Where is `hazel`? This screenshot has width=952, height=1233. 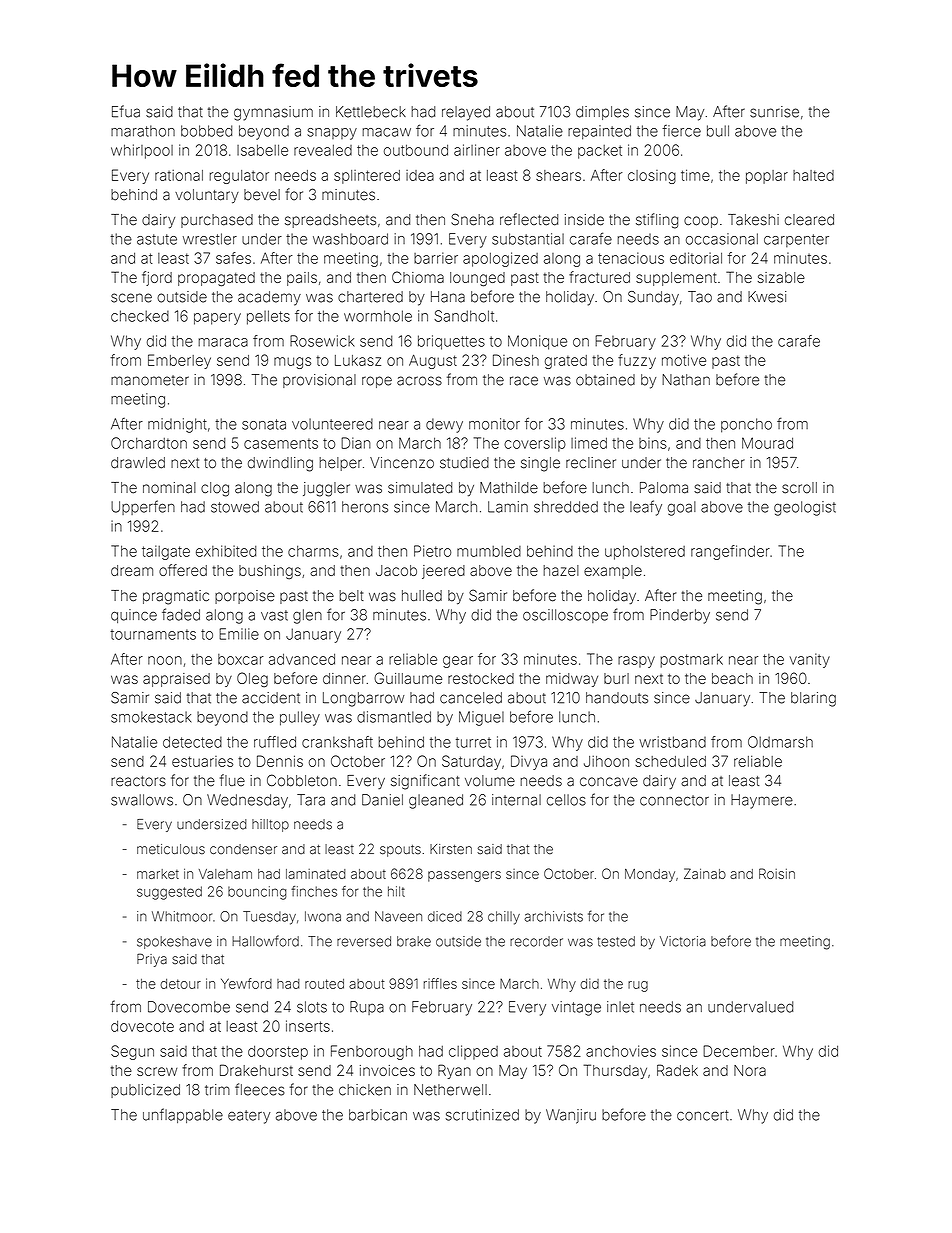
hazel is located at coordinates (561, 570).
